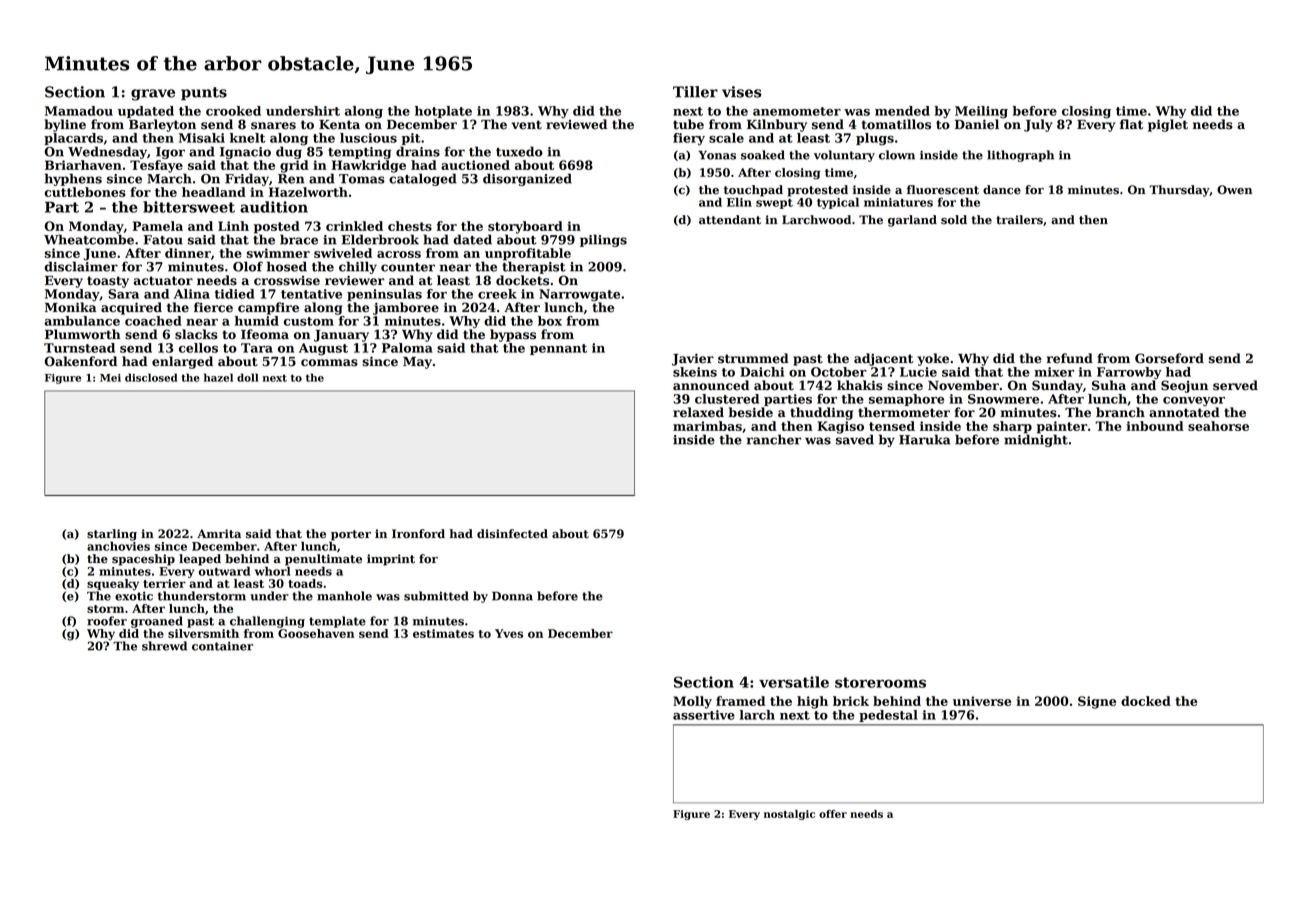 The height and width of the screenshot is (924, 1308). What do you see at coordinates (688, 124) in the screenshot?
I see `tube` at bounding box center [688, 124].
